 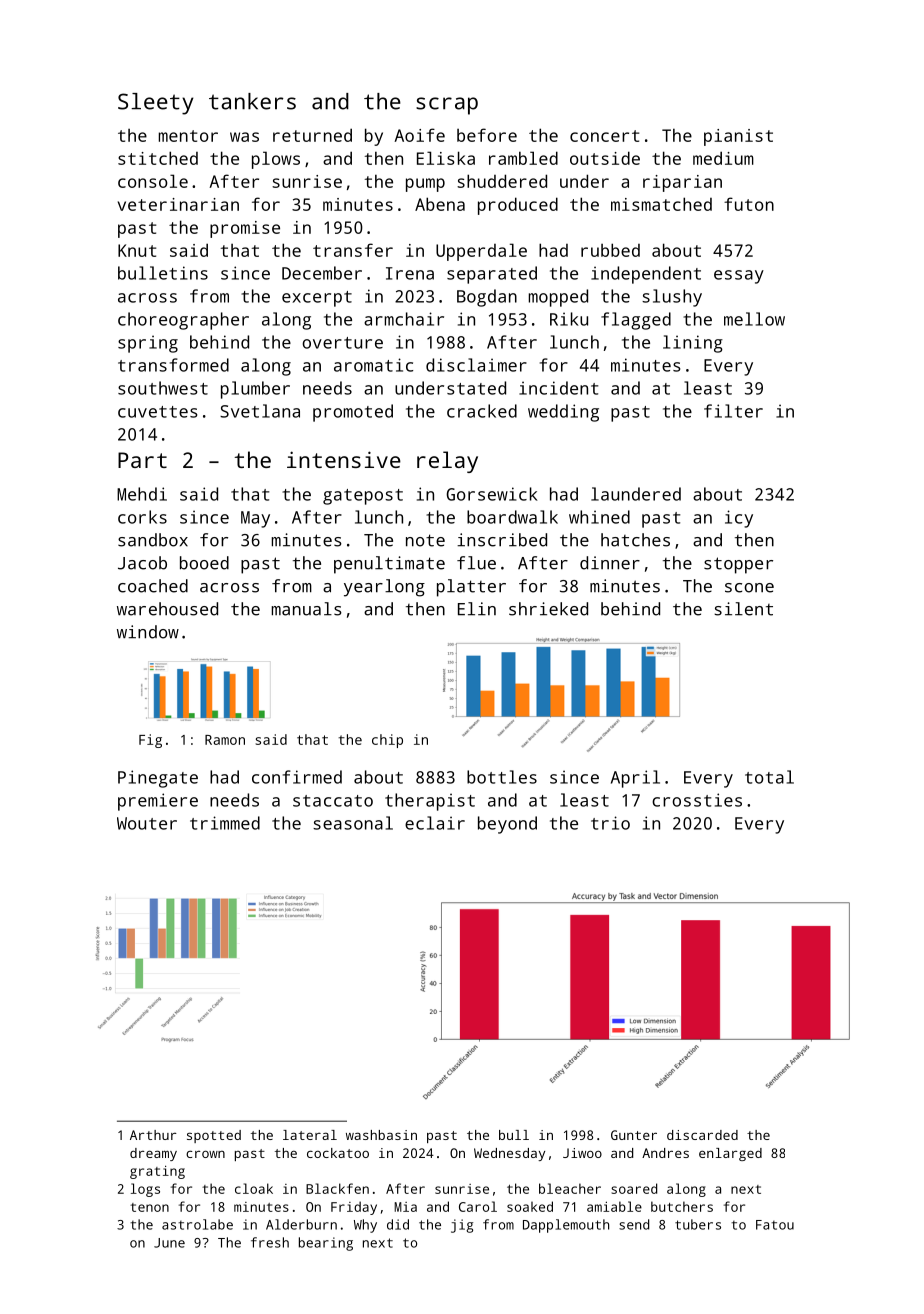 I want to click on scrap, so click(x=447, y=106).
